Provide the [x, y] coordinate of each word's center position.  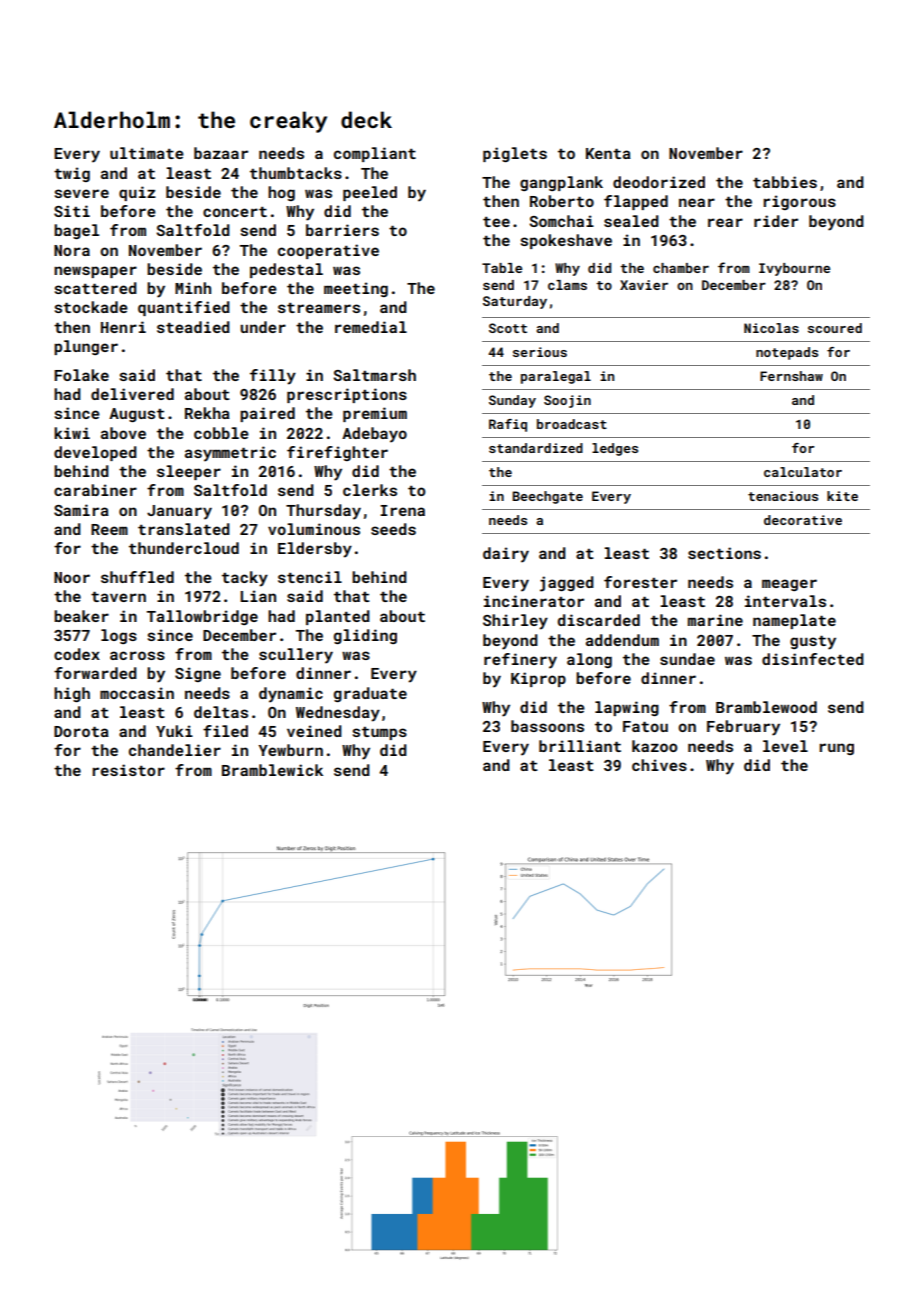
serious [540, 352]
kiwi [72, 433]
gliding [365, 636]
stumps [379, 733]
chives [659, 765]
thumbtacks [296, 173]
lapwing [627, 708]
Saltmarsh [374, 375]
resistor [129, 770]
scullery [296, 656]
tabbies [785, 182]
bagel [76, 231]
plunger [86, 347]
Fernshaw [791, 376]
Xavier [644, 285]
